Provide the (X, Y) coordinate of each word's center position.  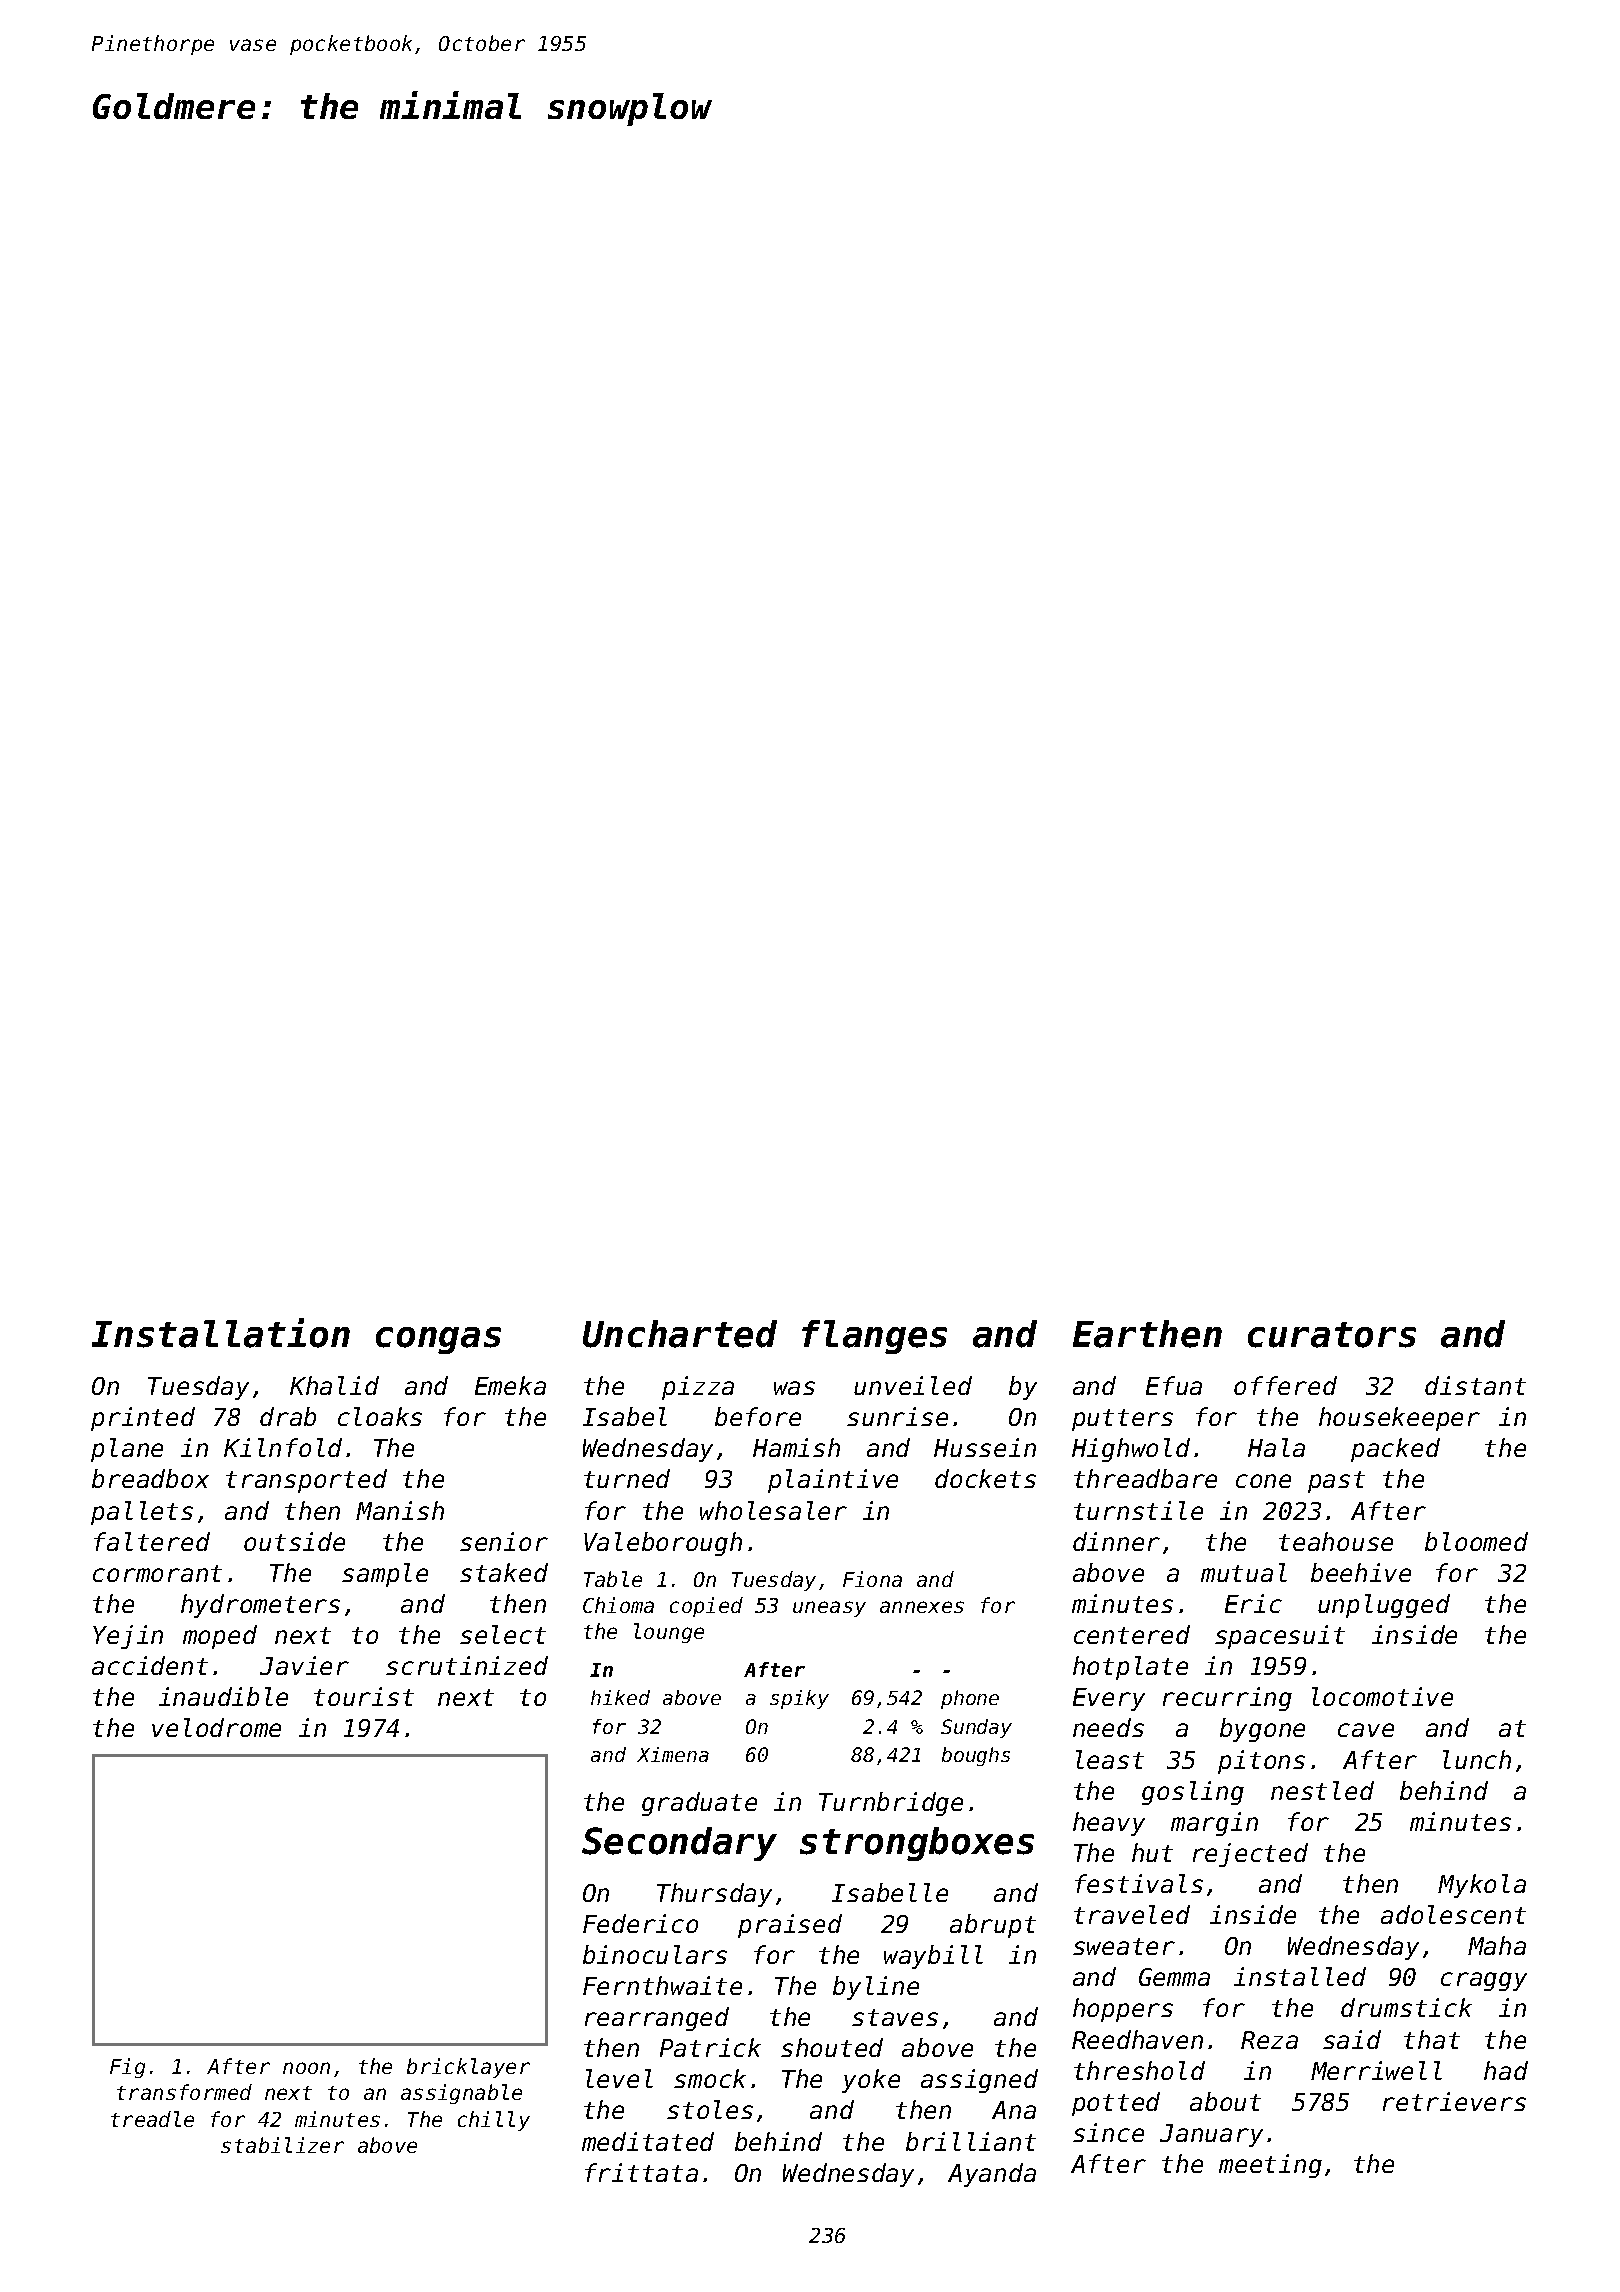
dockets (985, 1478)
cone (1263, 1481)
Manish (400, 1510)
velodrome (216, 1727)
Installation (221, 1333)
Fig (127, 2068)
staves (895, 2017)
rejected (1250, 1855)
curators (1332, 1335)
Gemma (1174, 1977)
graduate (699, 1804)
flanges (874, 1337)
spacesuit (1280, 1637)
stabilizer (282, 2145)
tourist (364, 1696)
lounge (669, 1633)
